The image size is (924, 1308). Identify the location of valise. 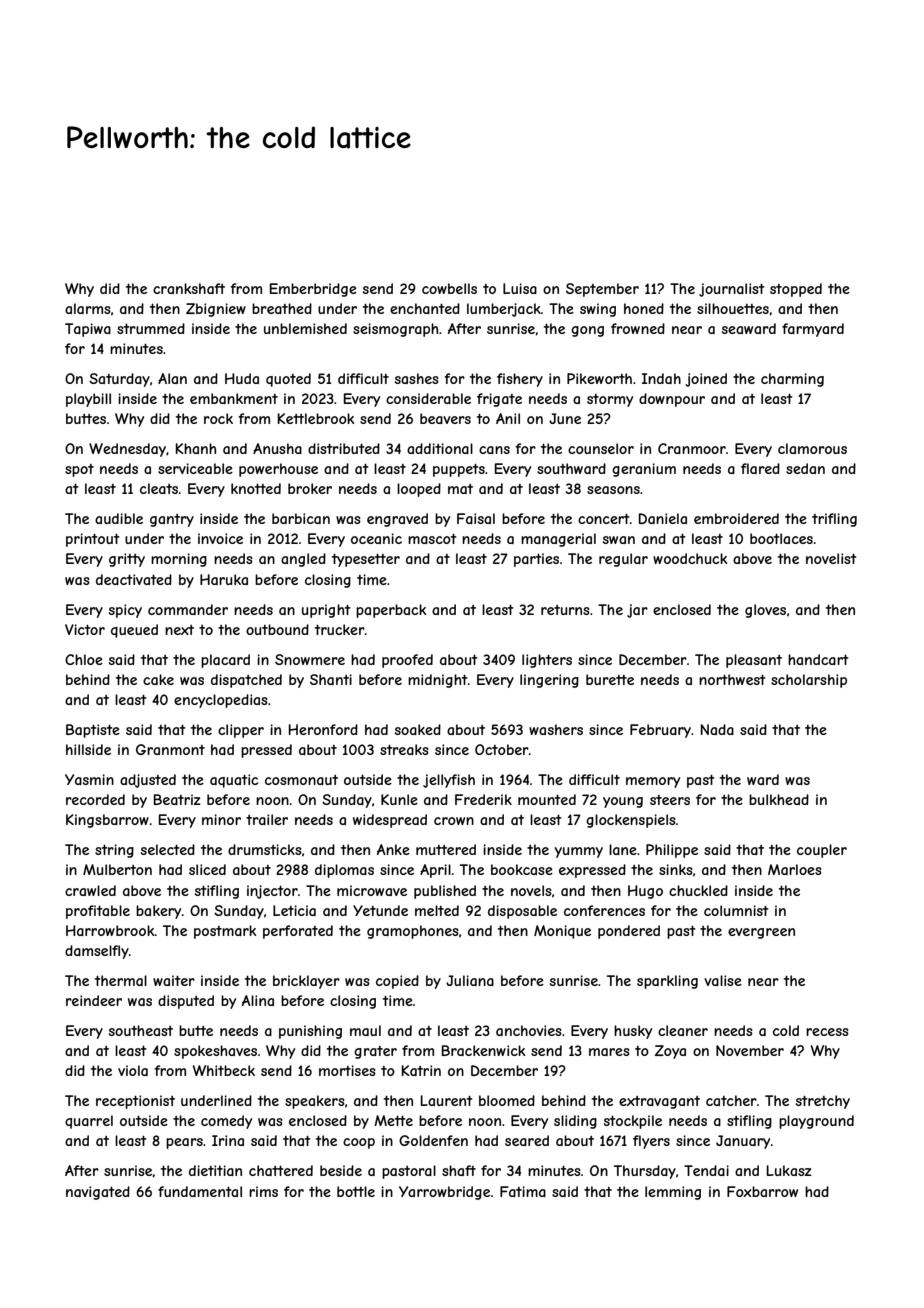
(723, 980).
